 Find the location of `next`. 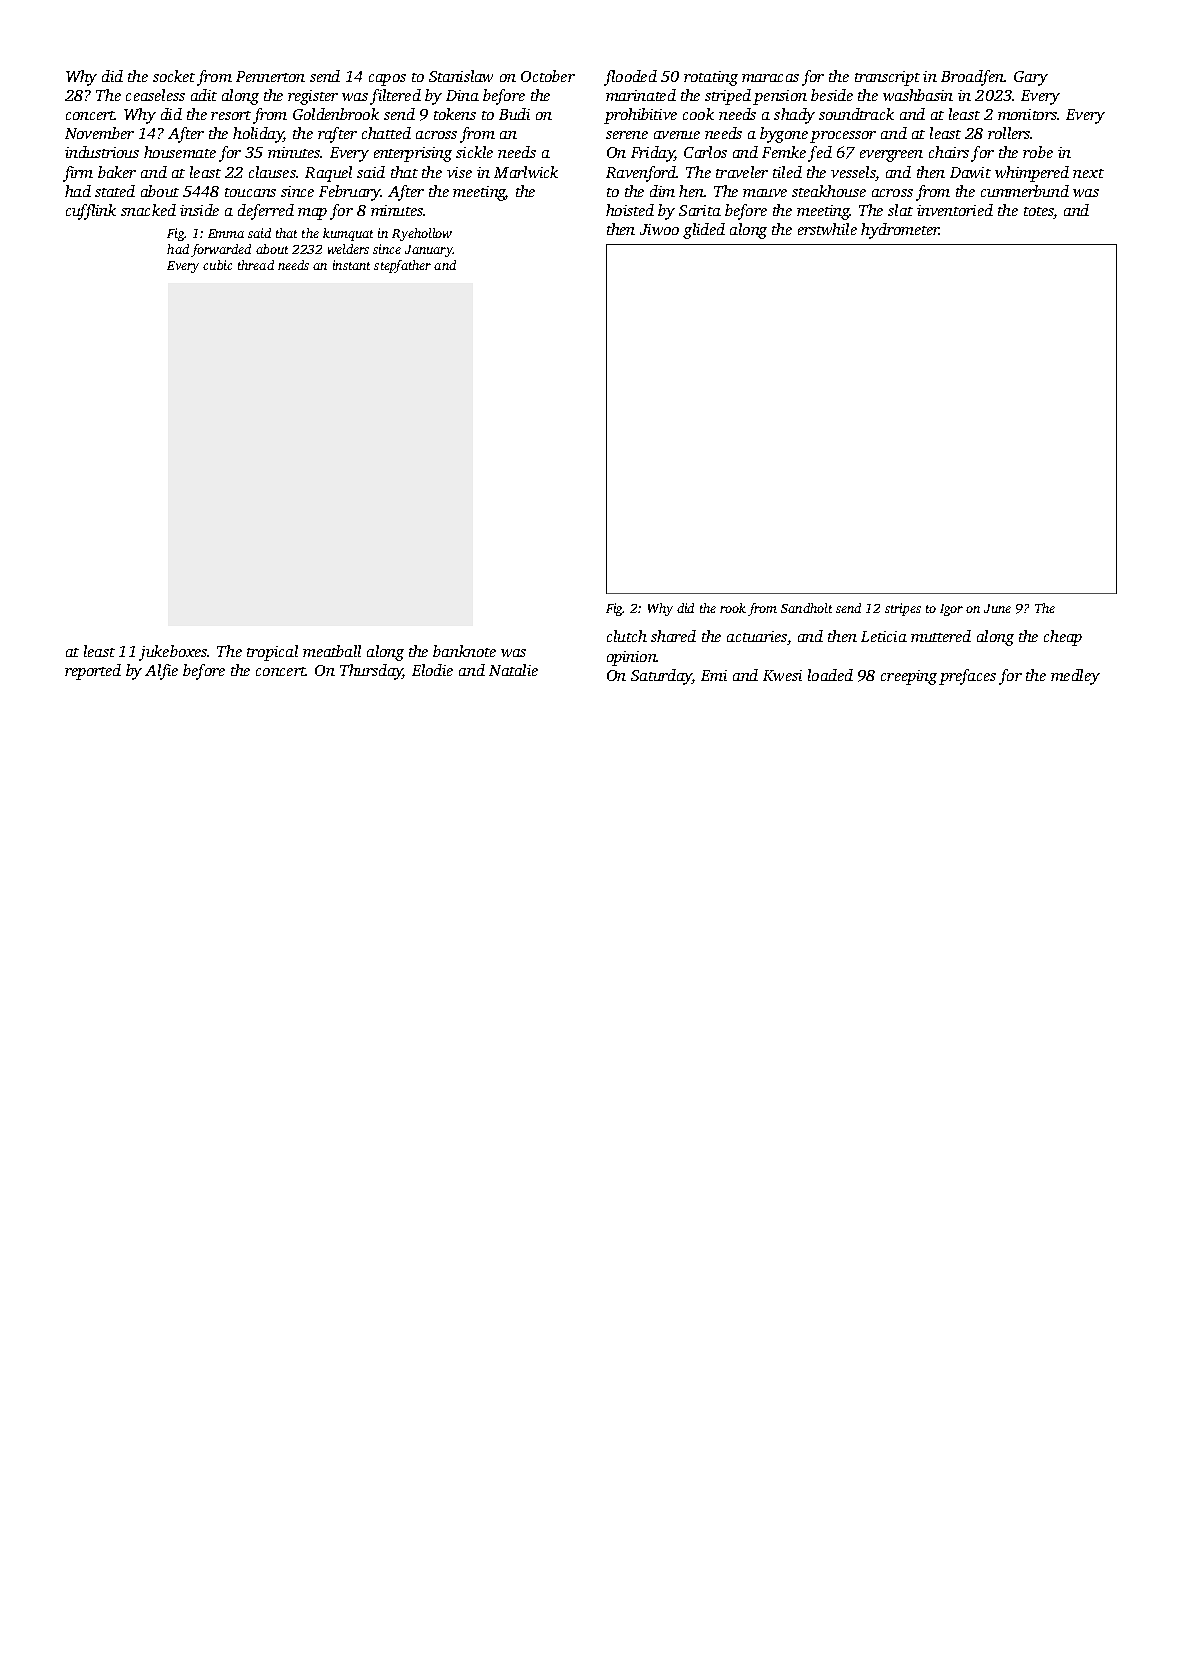

next is located at coordinates (1088, 173).
